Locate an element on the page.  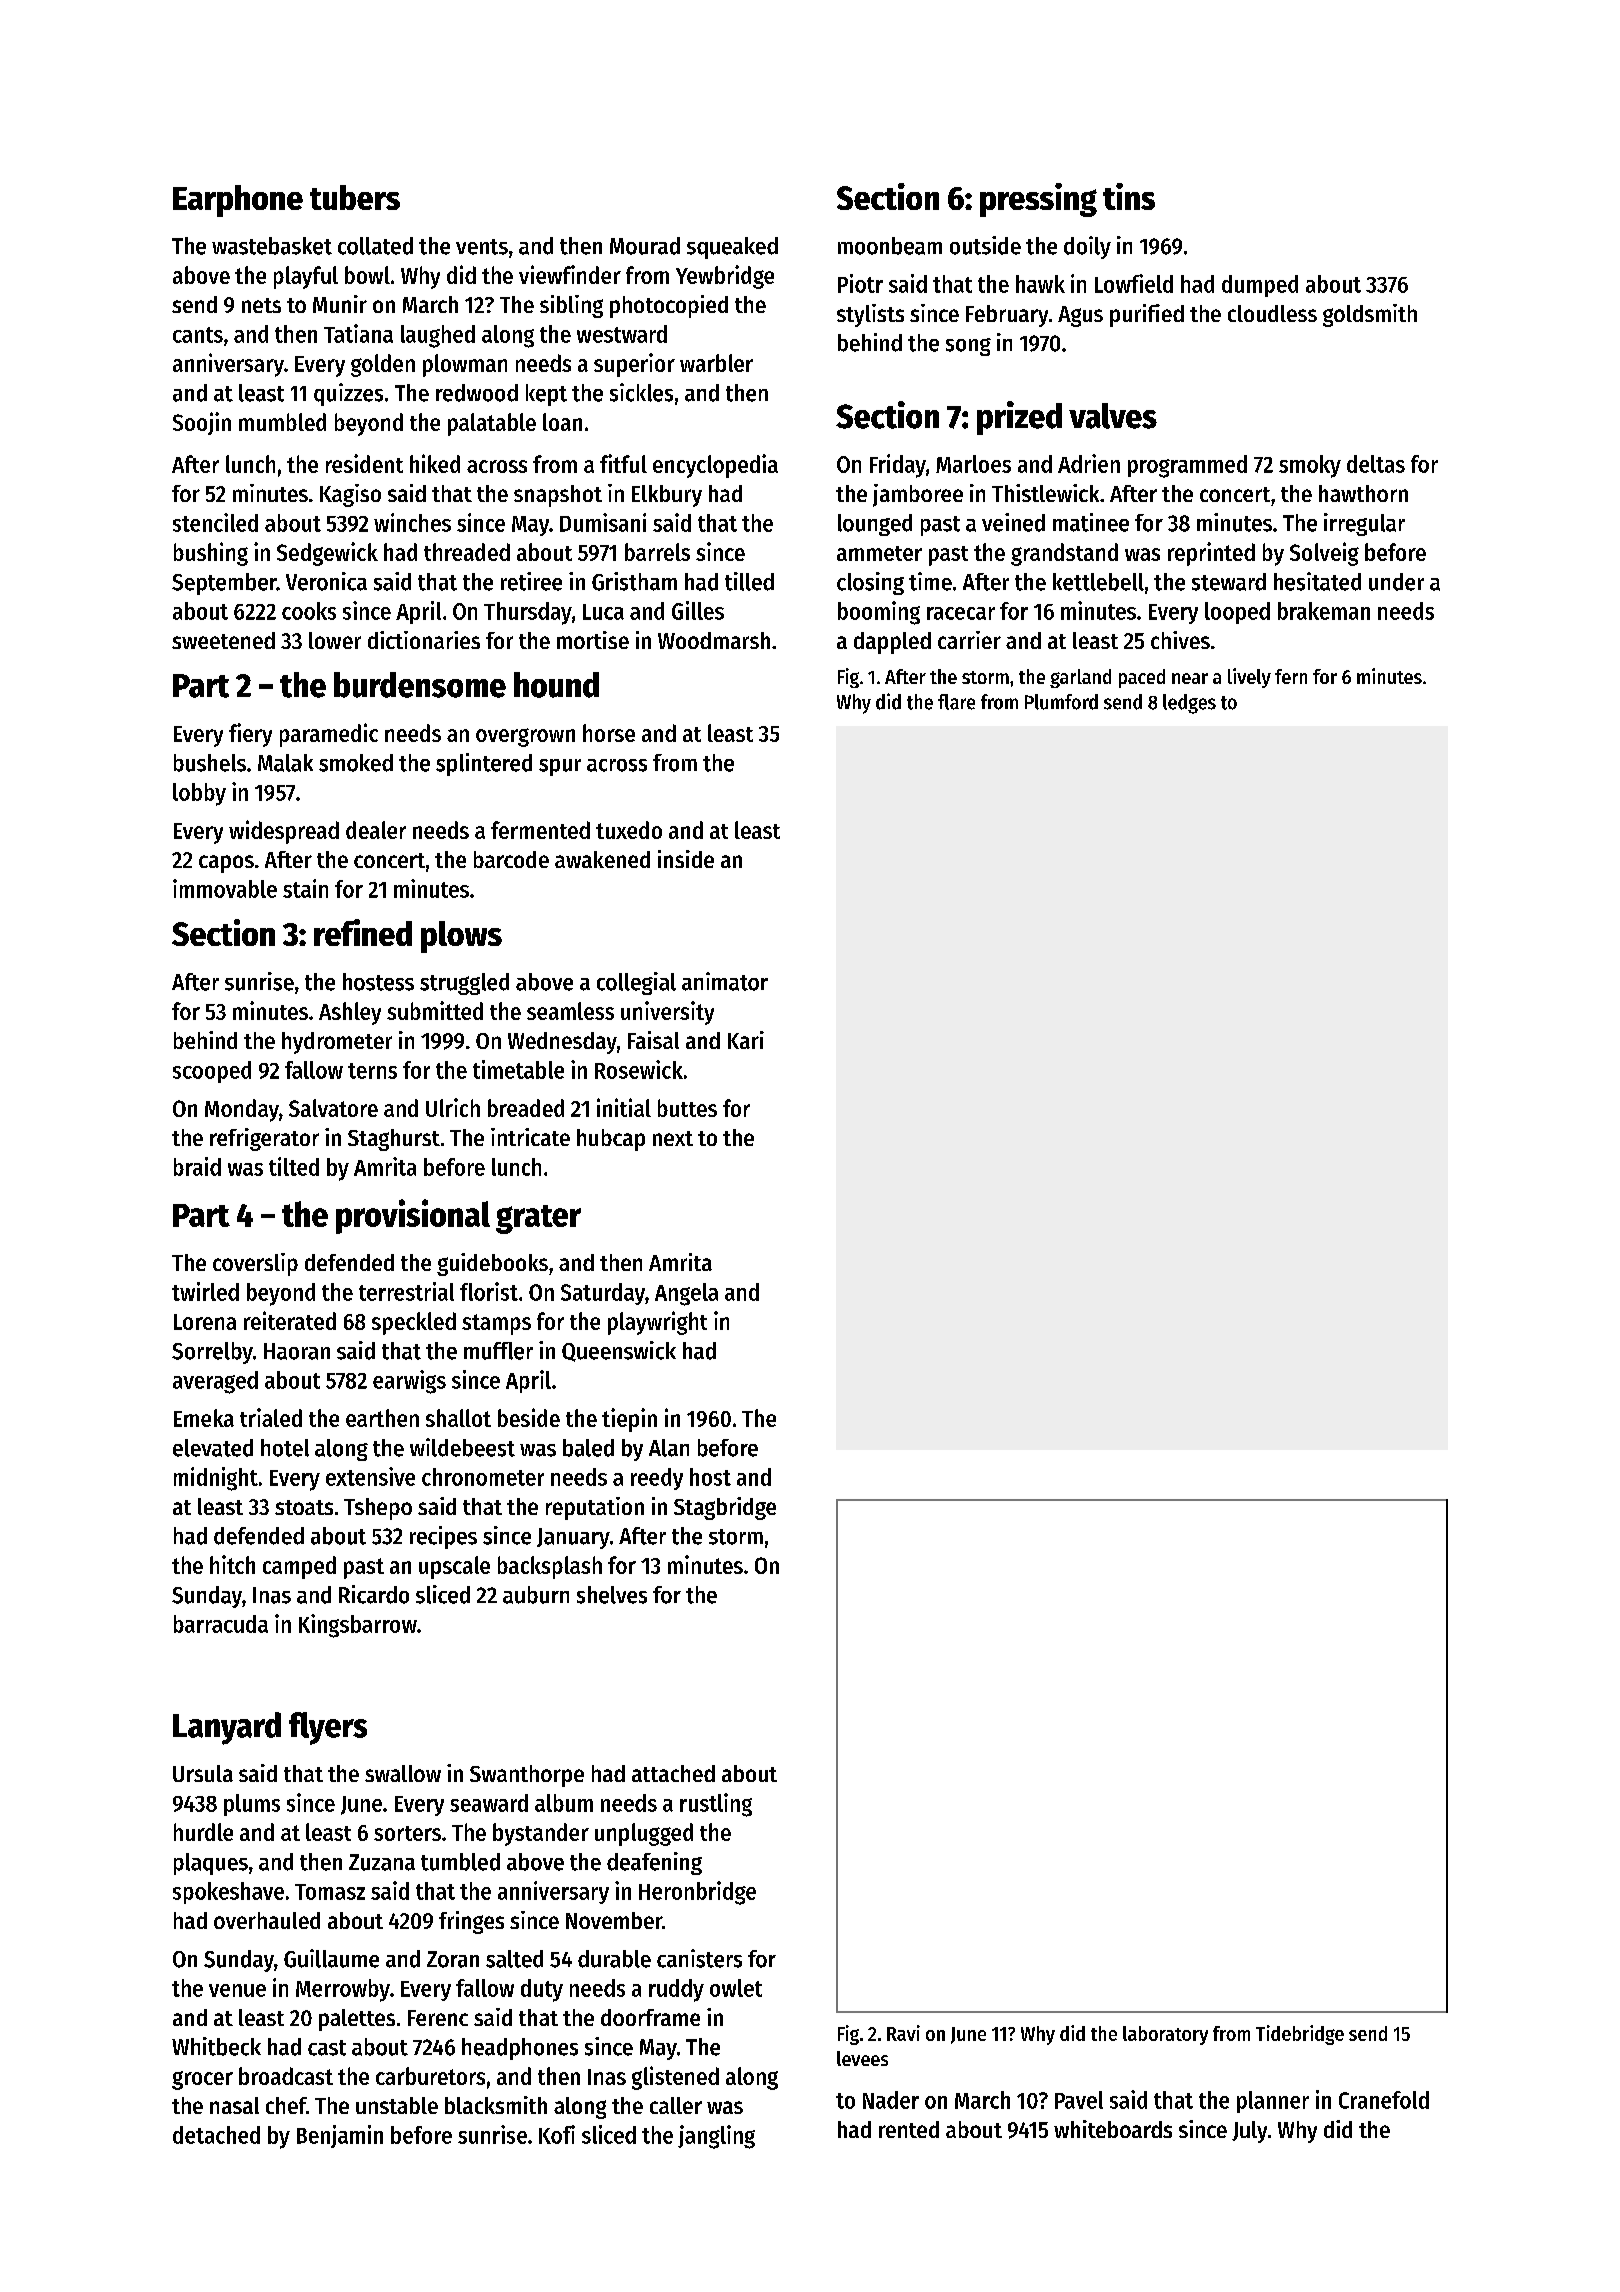
Salvatore is located at coordinates (333, 1108).
